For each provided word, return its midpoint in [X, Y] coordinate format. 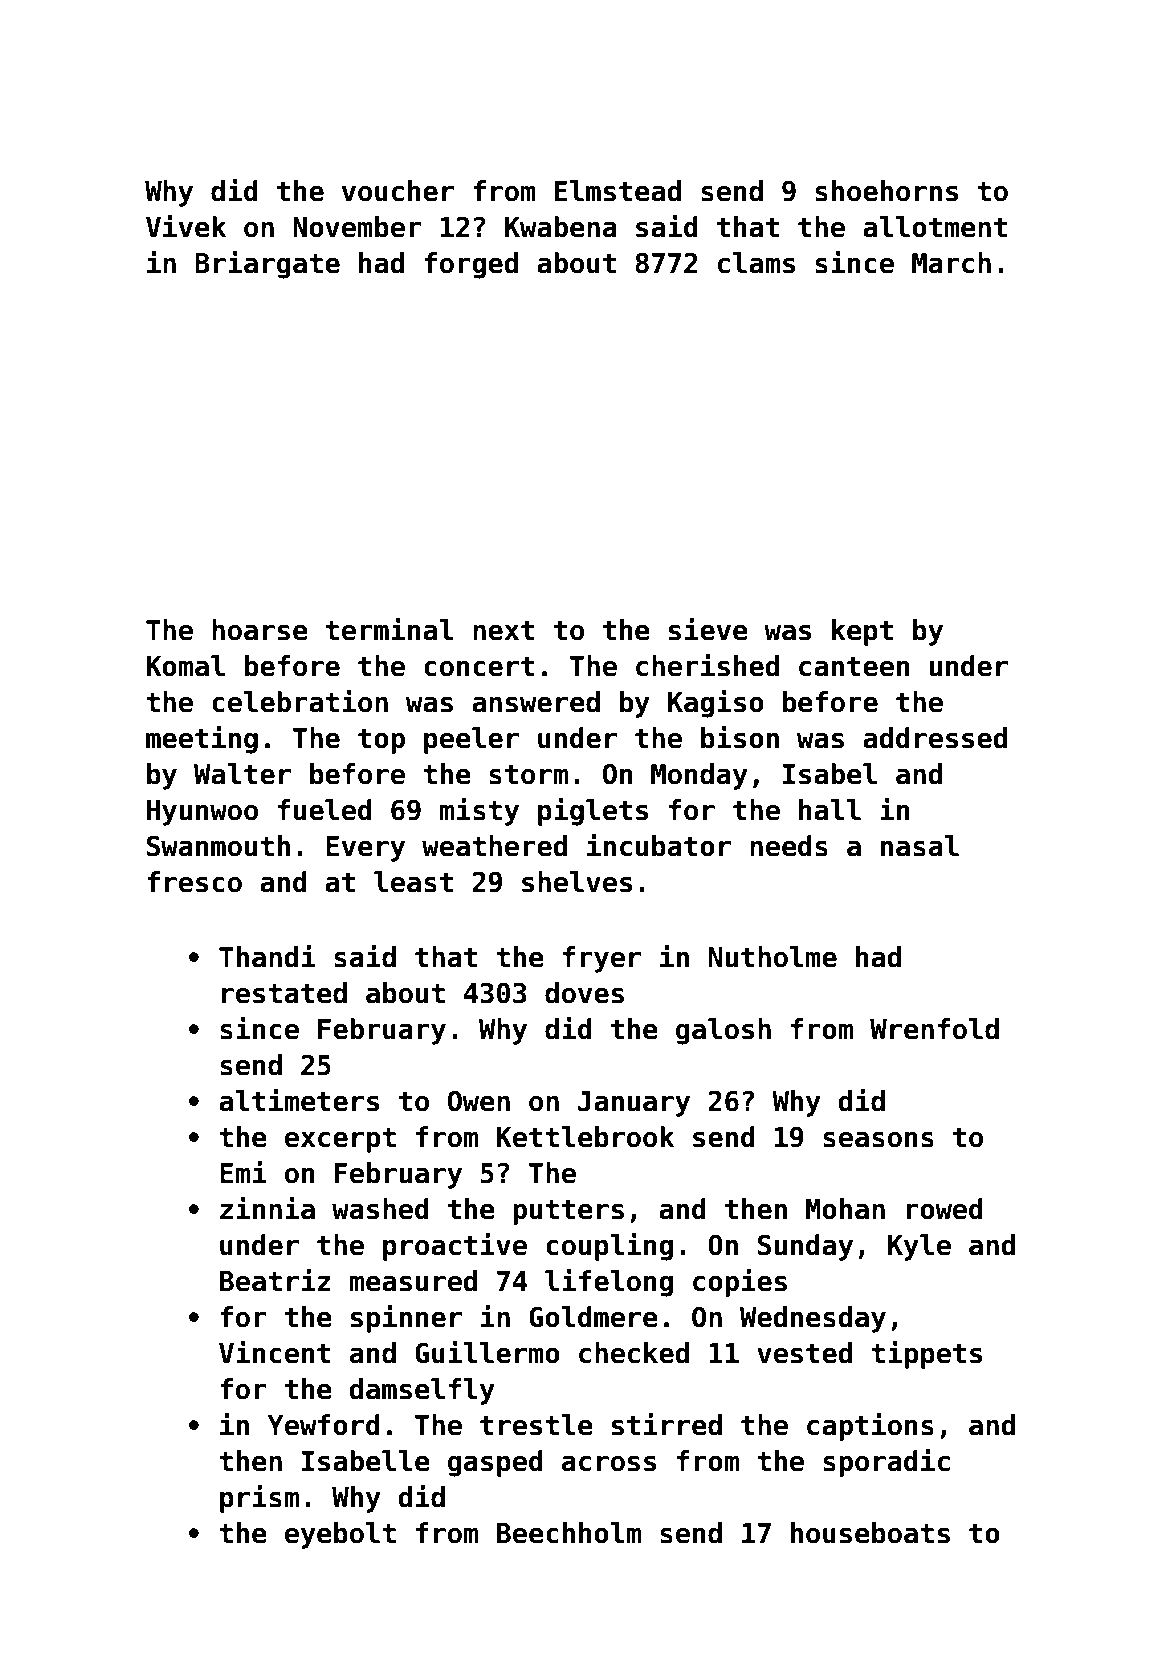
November [357, 227]
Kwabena [561, 227]
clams [756, 263]
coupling [609, 1247]
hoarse [260, 630]
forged [471, 265]
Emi [243, 1172]
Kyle [919, 1247]
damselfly [422, 1391]
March [951, 263]
